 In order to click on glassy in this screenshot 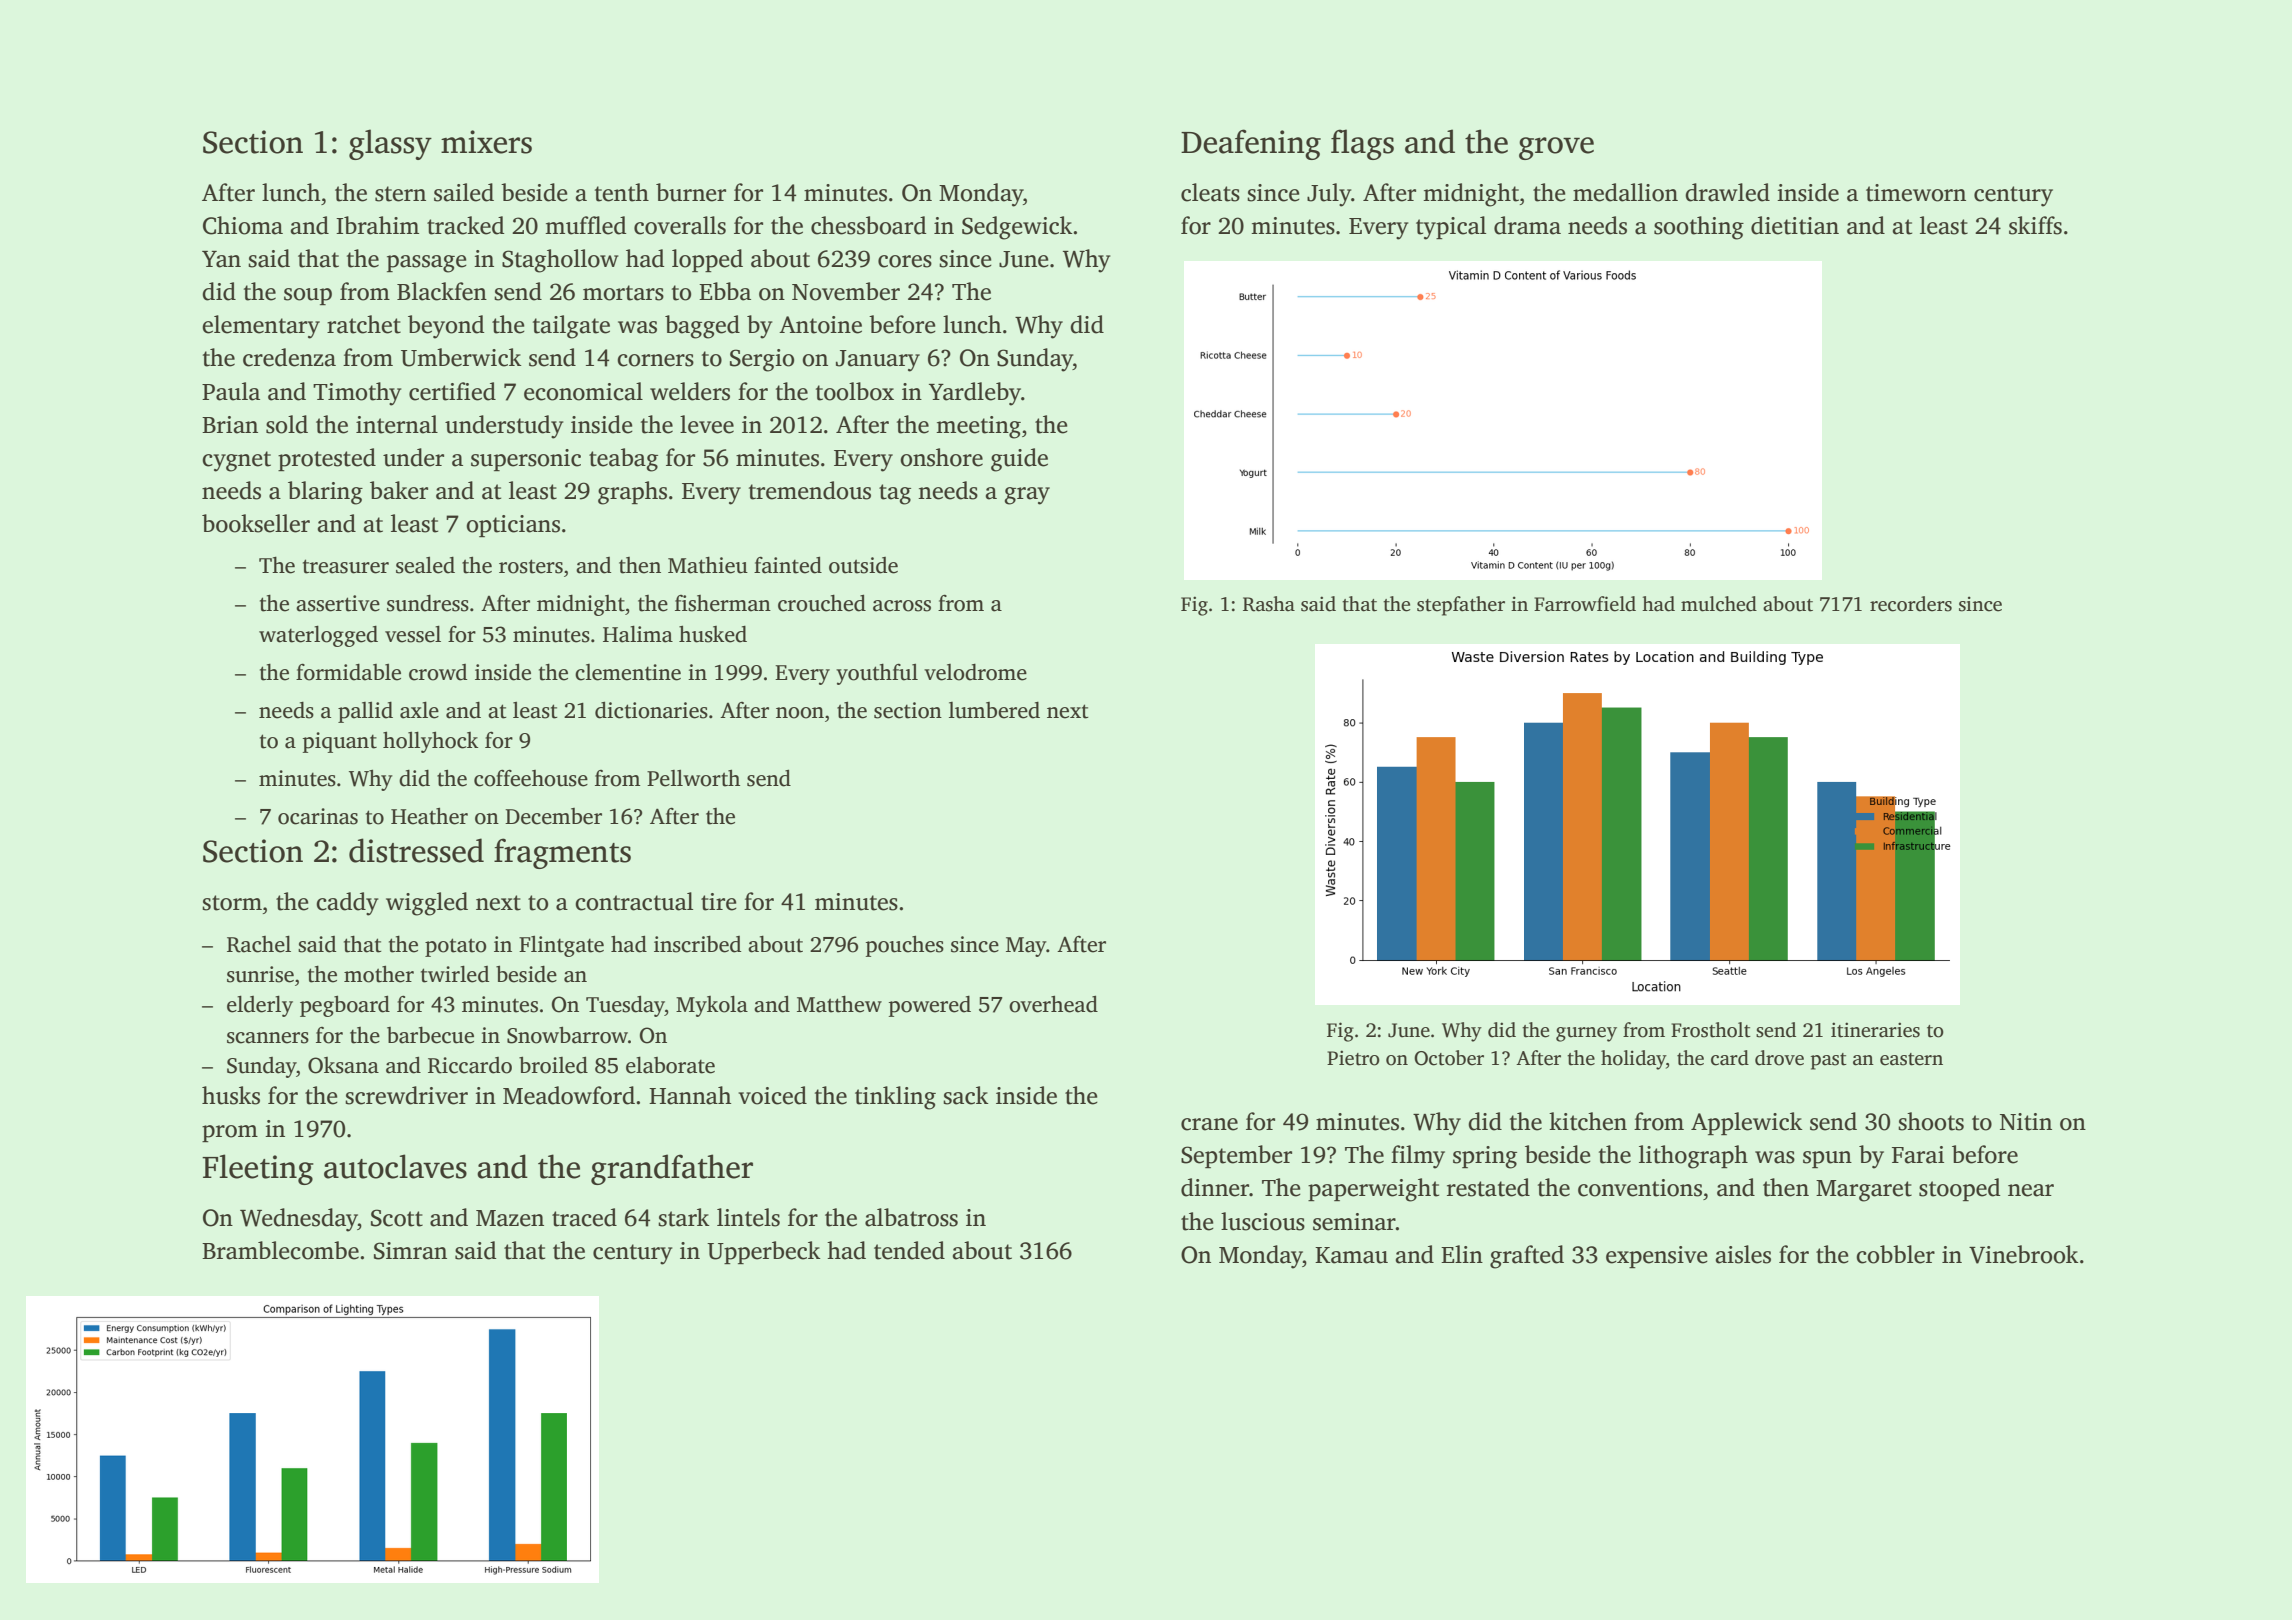, I will do `click(390, 144)`.
